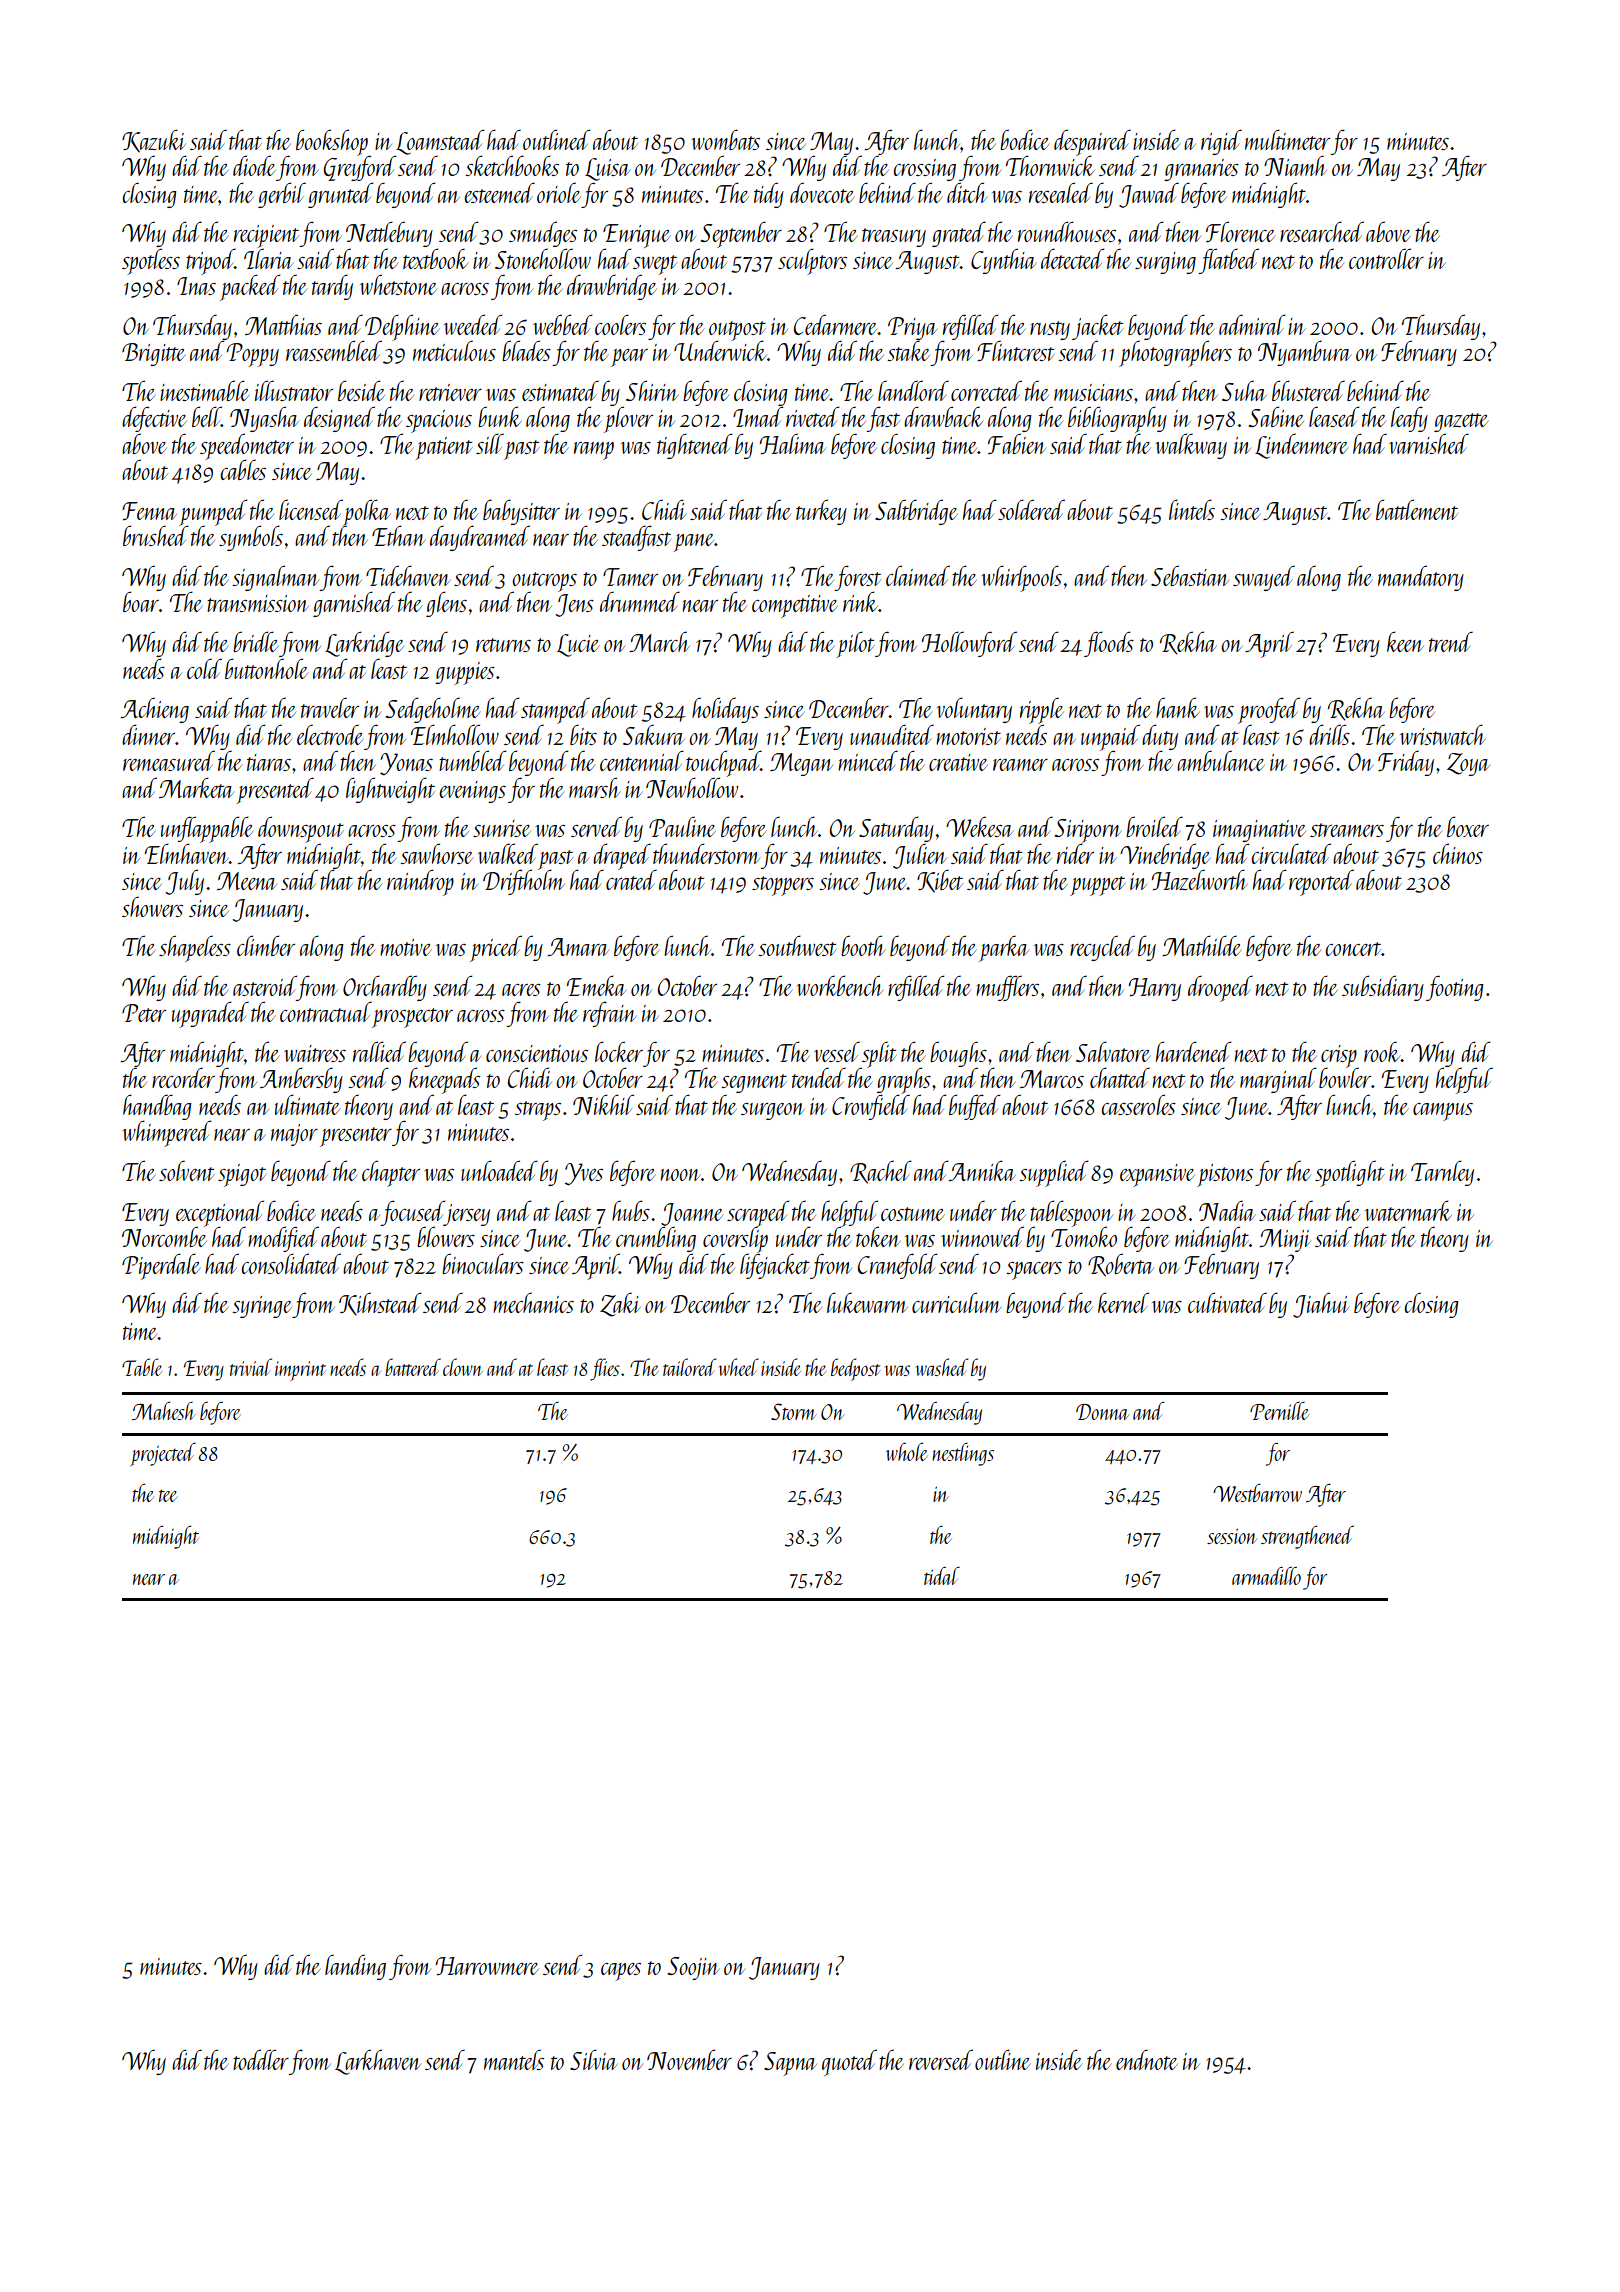 This screenshot has width=1620, height=2292. What do you see at coordinates (144, 1013) in the screenshot?
I see `Peter` at bounding box center [144, 1013].
